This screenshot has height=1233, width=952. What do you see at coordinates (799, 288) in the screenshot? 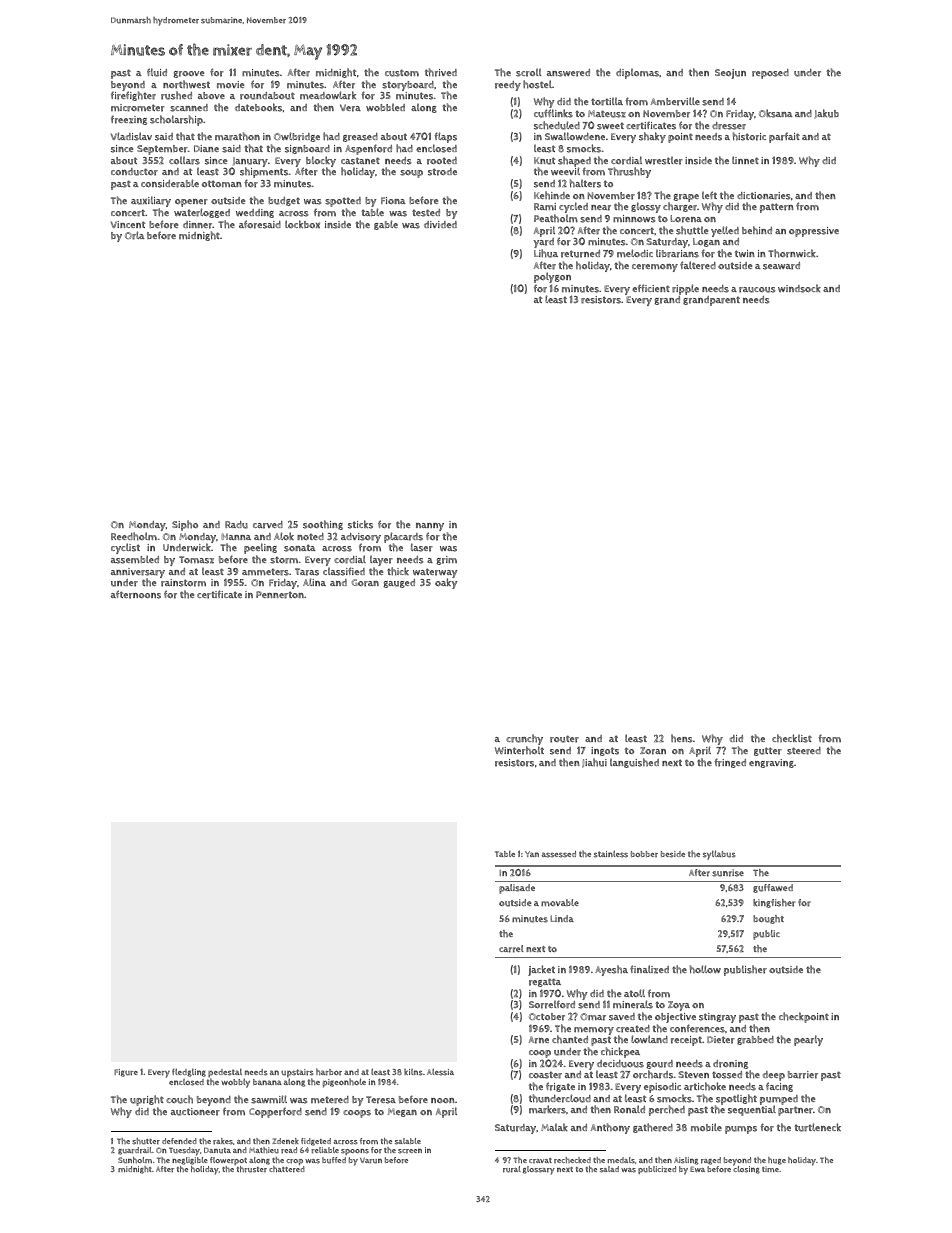
I see `windsock` at bounding box center [799, 288].
